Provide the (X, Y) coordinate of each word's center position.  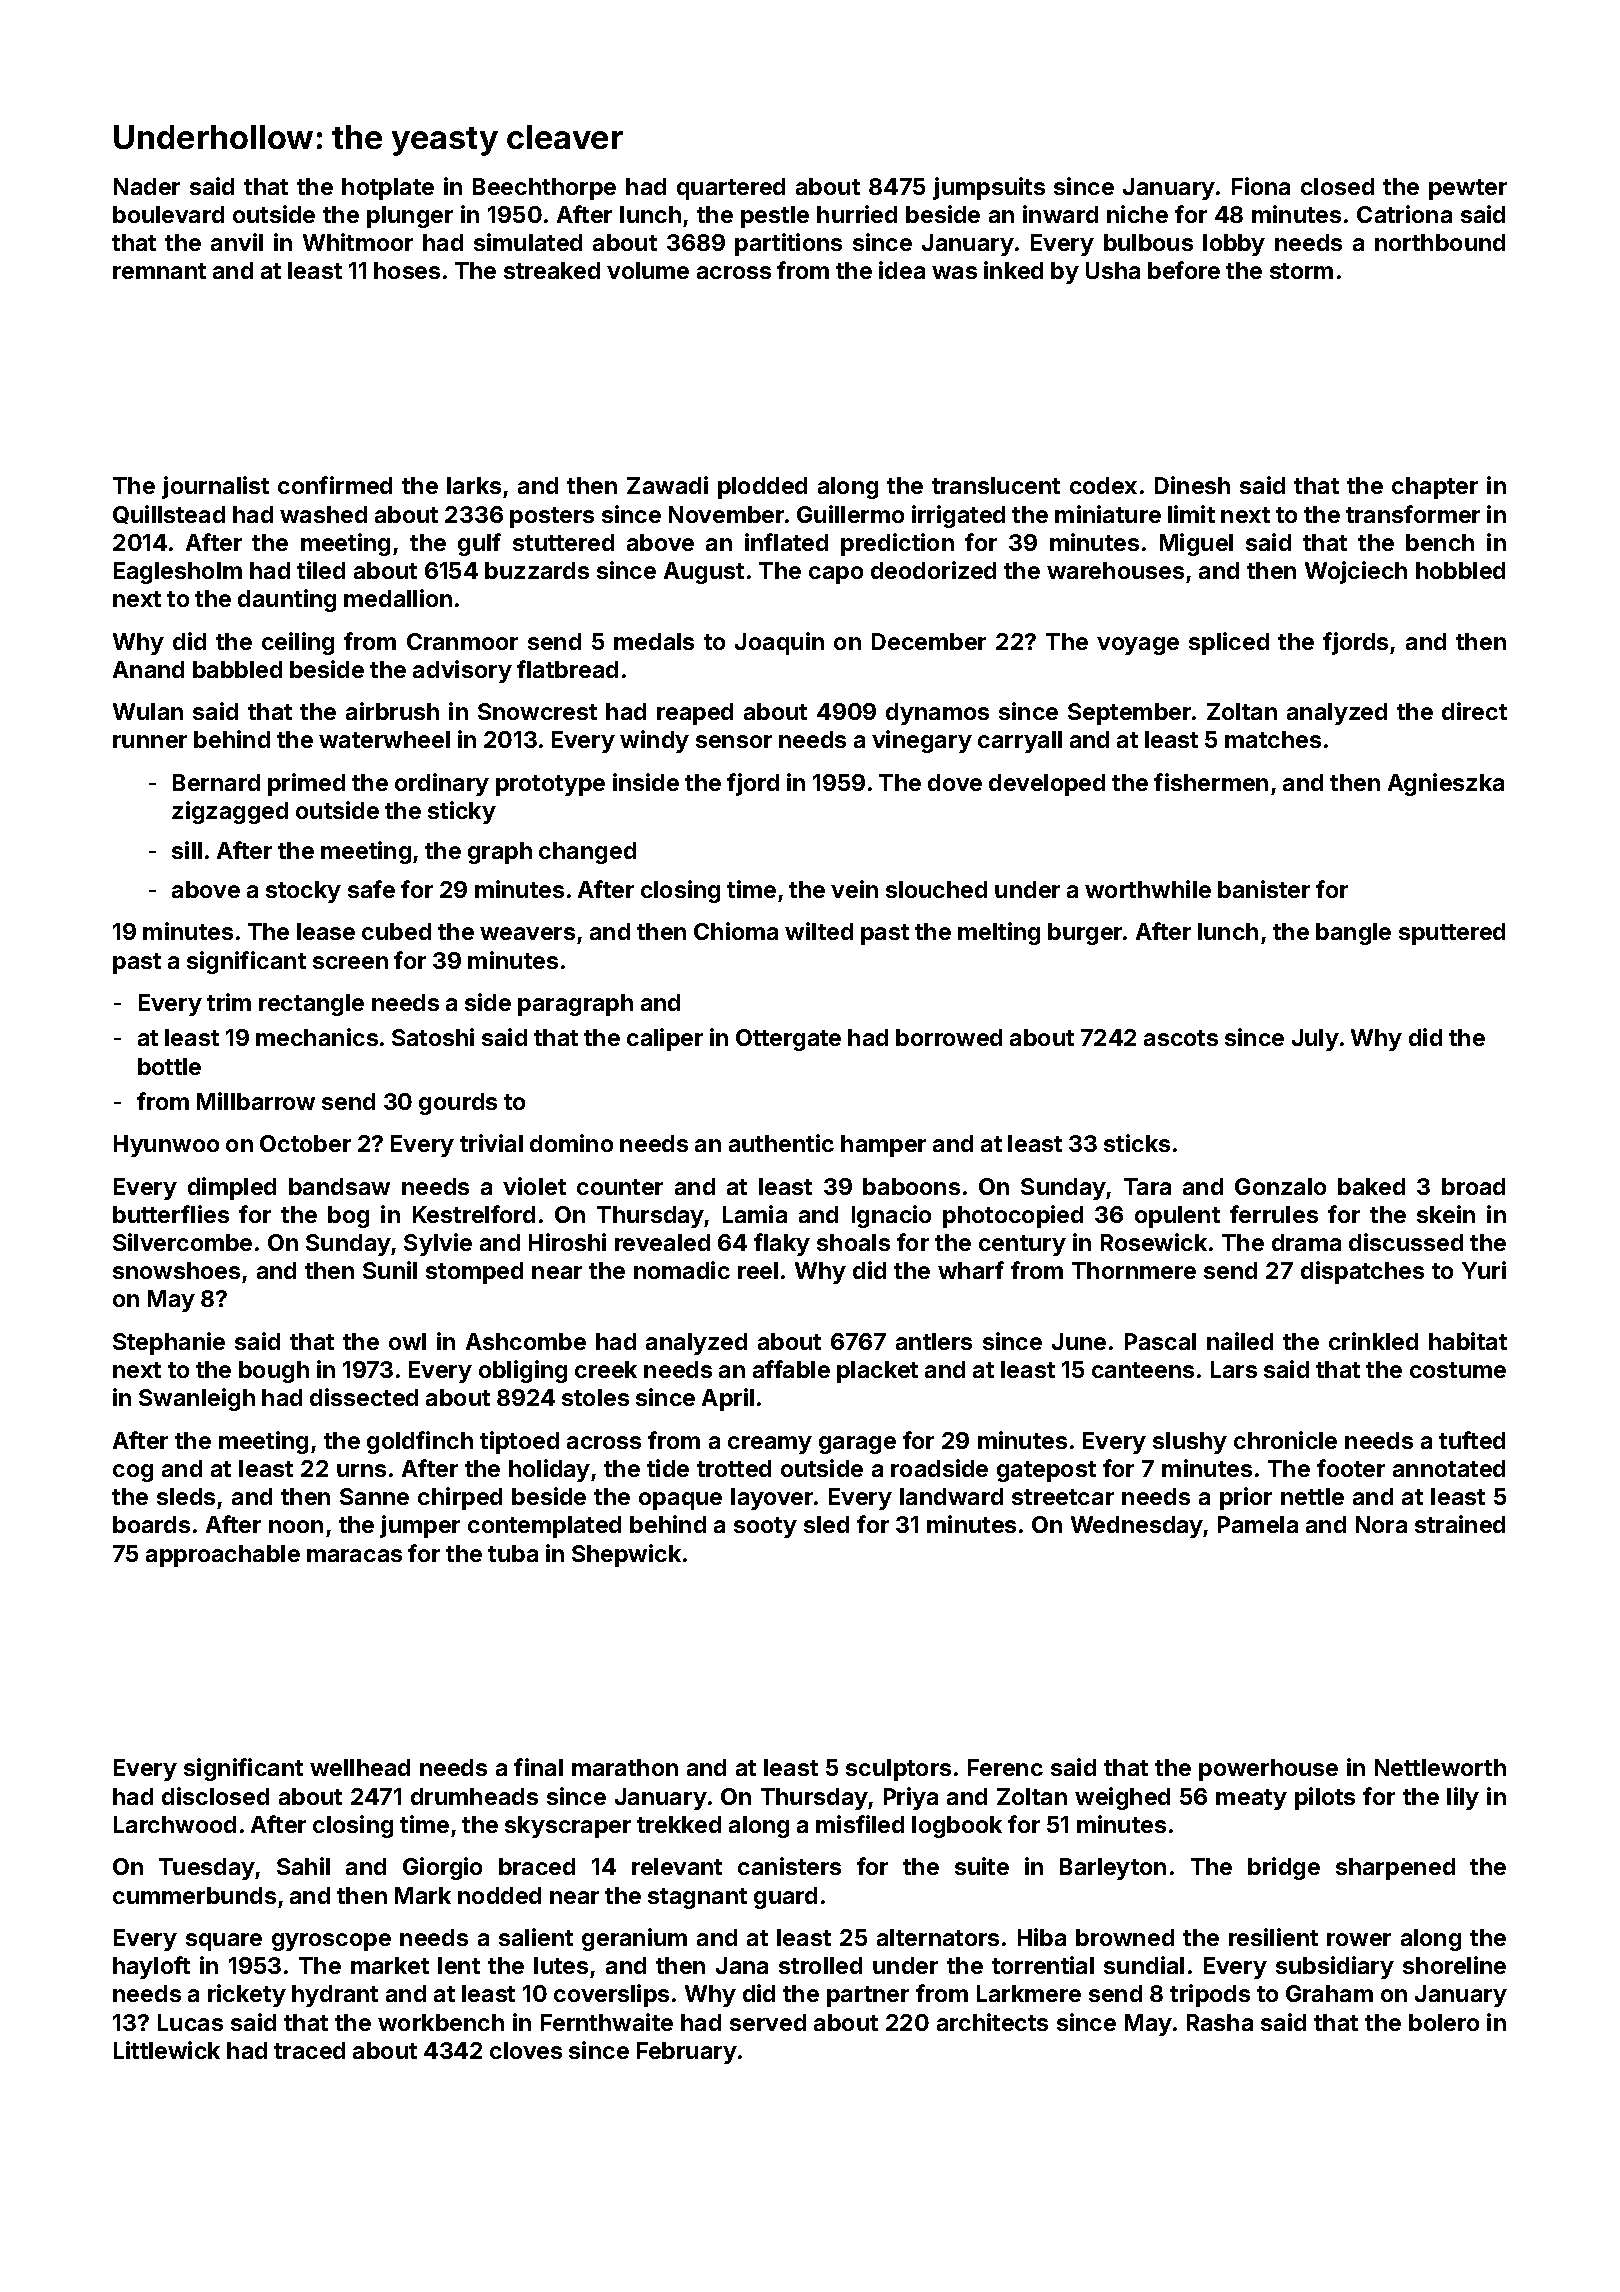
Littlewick (167, 2050)
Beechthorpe (544, 189)
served (768, 2022)
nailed (1240, 1341)
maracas (354, 1555)
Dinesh (1192, 485)
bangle (1353, 934)
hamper (883, 1146)
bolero (1444, 2022)
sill (187, 850)
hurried (857, 214)
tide (668, 1468)
